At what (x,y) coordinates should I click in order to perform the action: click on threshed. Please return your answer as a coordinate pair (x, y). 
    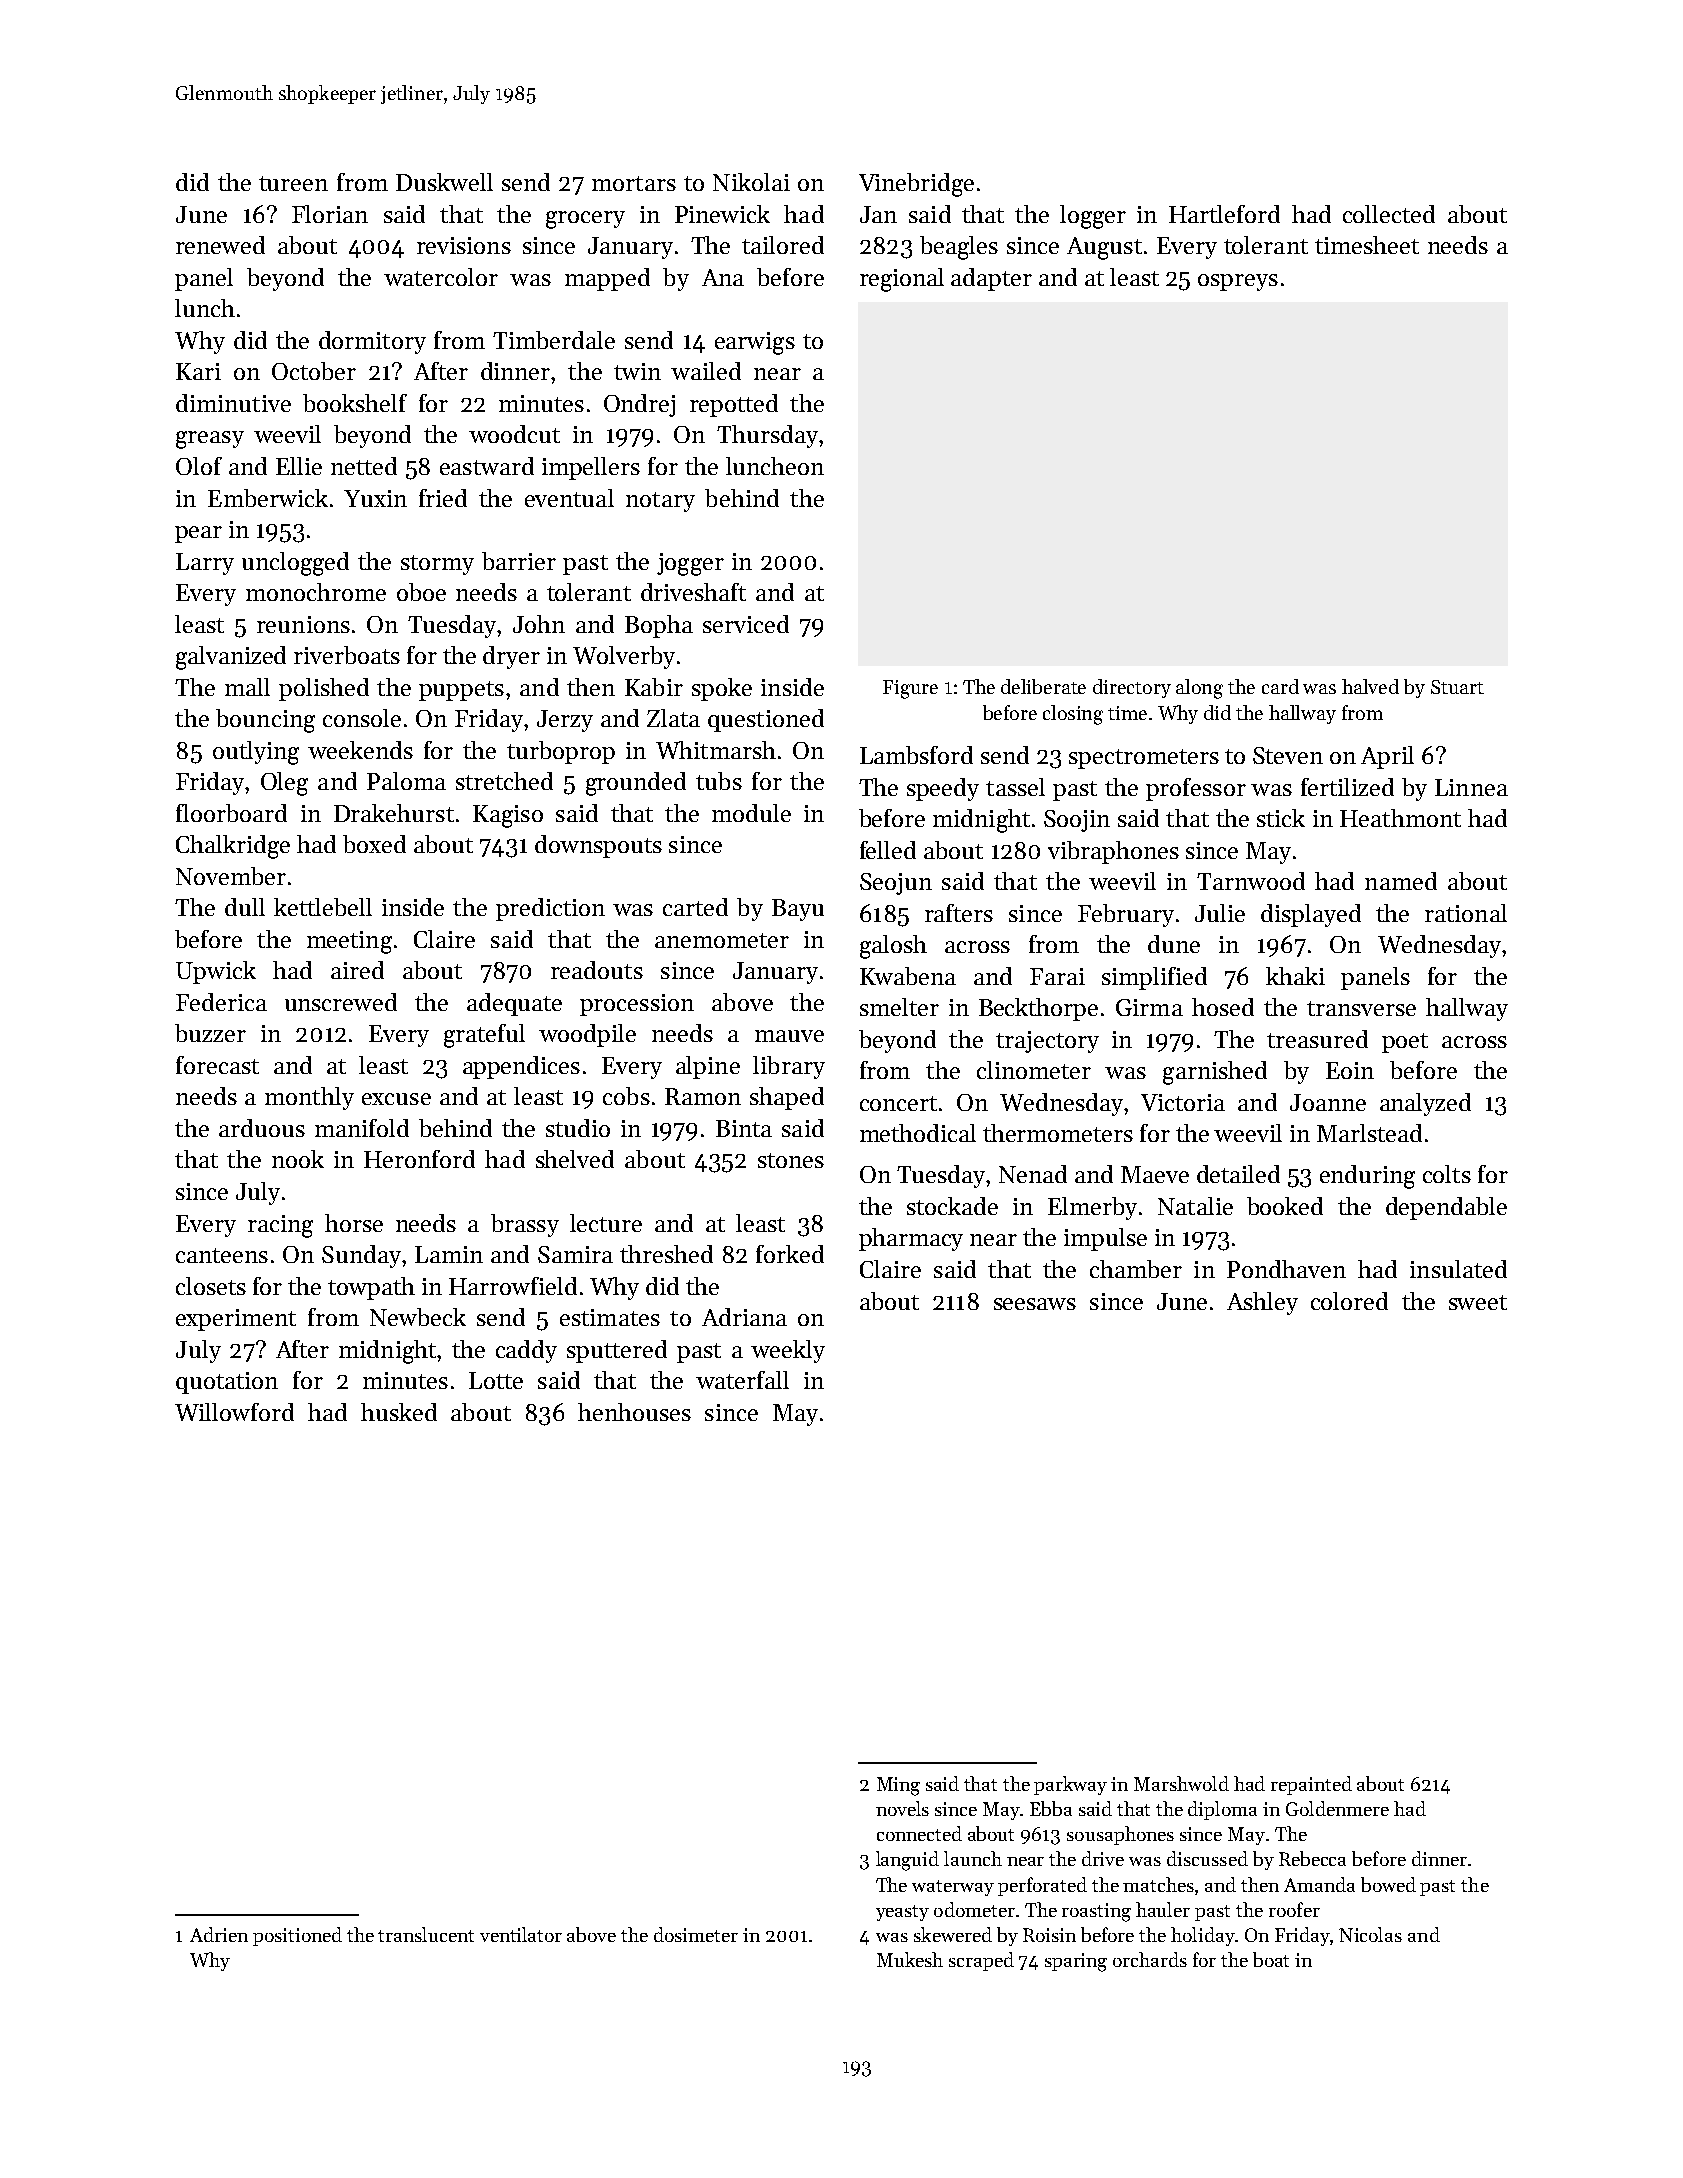
    Looking at the image, I should click on (666, 1254).
